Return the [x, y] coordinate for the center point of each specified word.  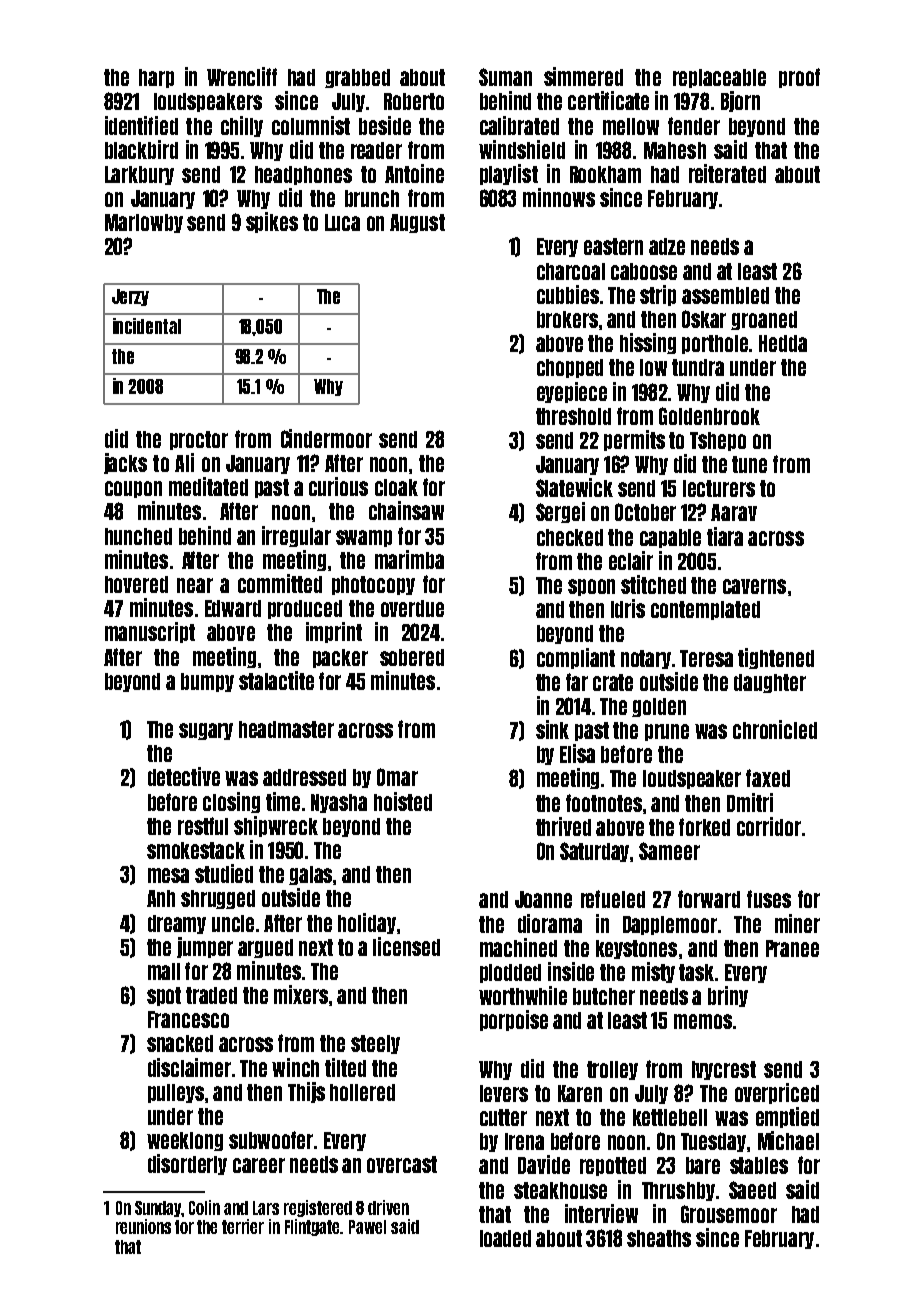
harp [156, 78]
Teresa [706, 658]
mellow [631, 126]
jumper [205, 947]
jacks [125, 463]
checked [570, 537]
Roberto [414, 101]
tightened [776, 658]
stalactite [276, 680]
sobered [412, 657]
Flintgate [313, 1227]
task [696, 972]
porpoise [514, 1020]
